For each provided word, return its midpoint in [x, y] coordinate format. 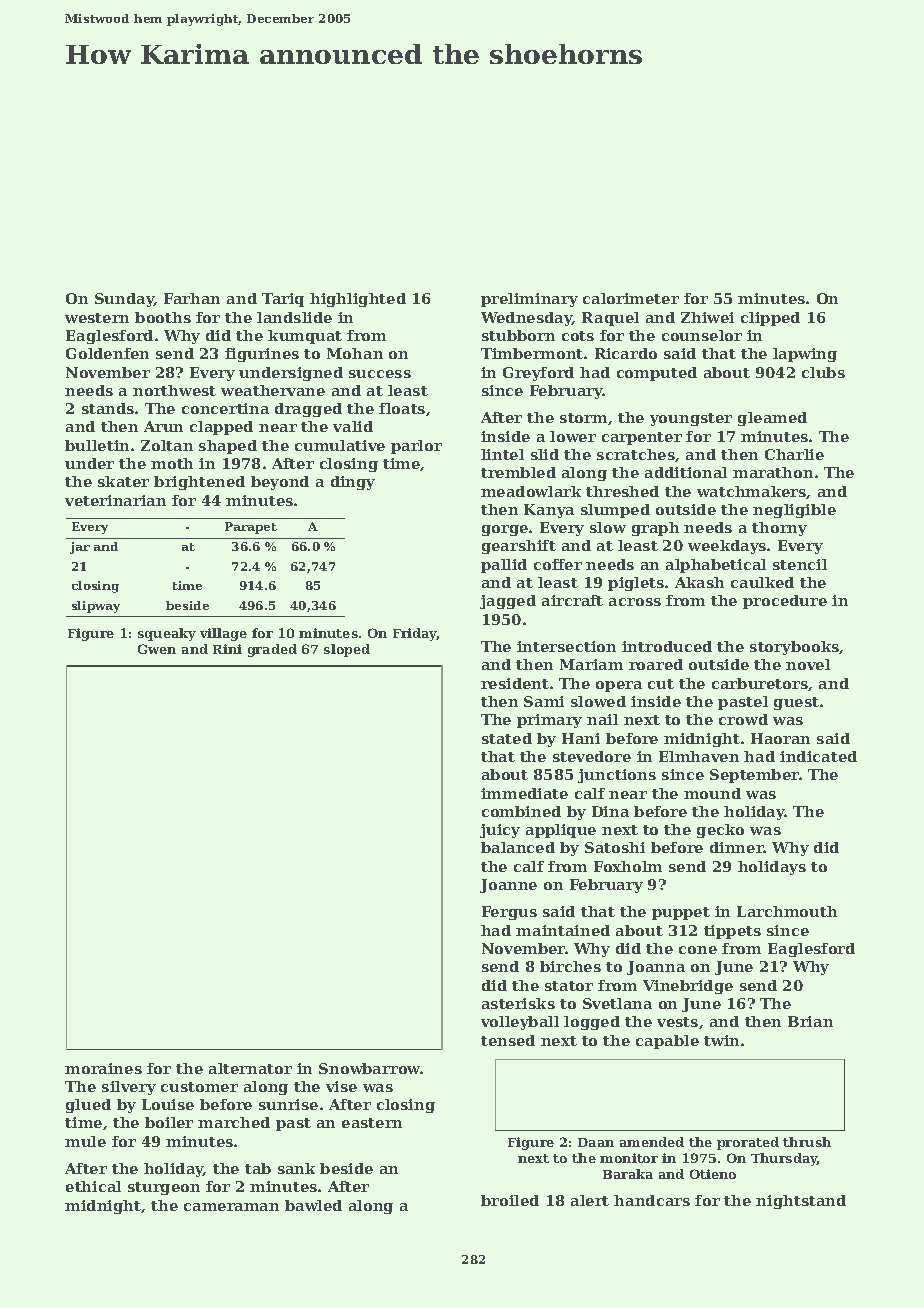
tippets [732, 932]
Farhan [192, 298]
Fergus [509, 913]
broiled [510, 1200]
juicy [500, 831]
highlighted [358, 300]
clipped [770, 319]
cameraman [231, 1207]
